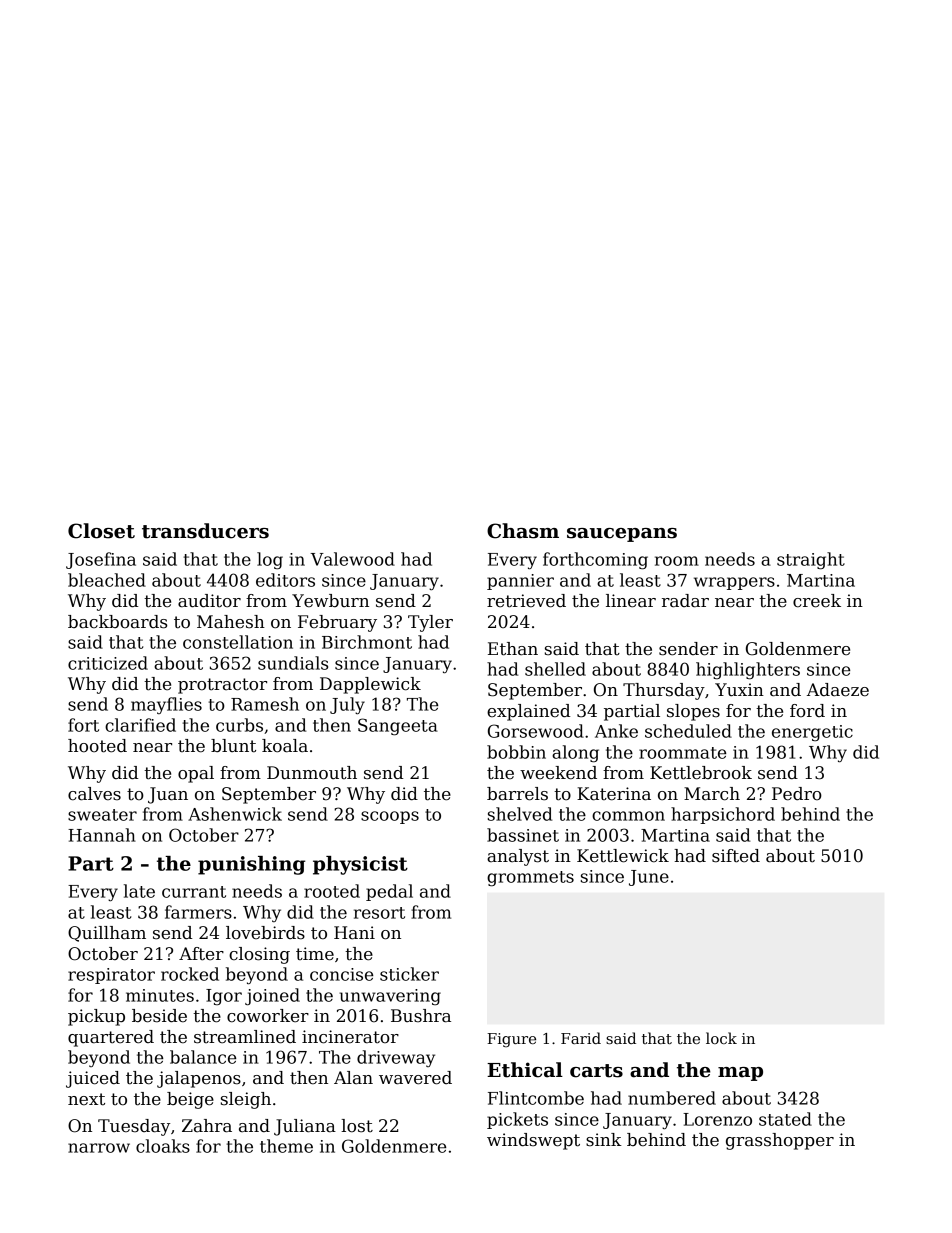  I want to click on creek, so click(817, 601).
